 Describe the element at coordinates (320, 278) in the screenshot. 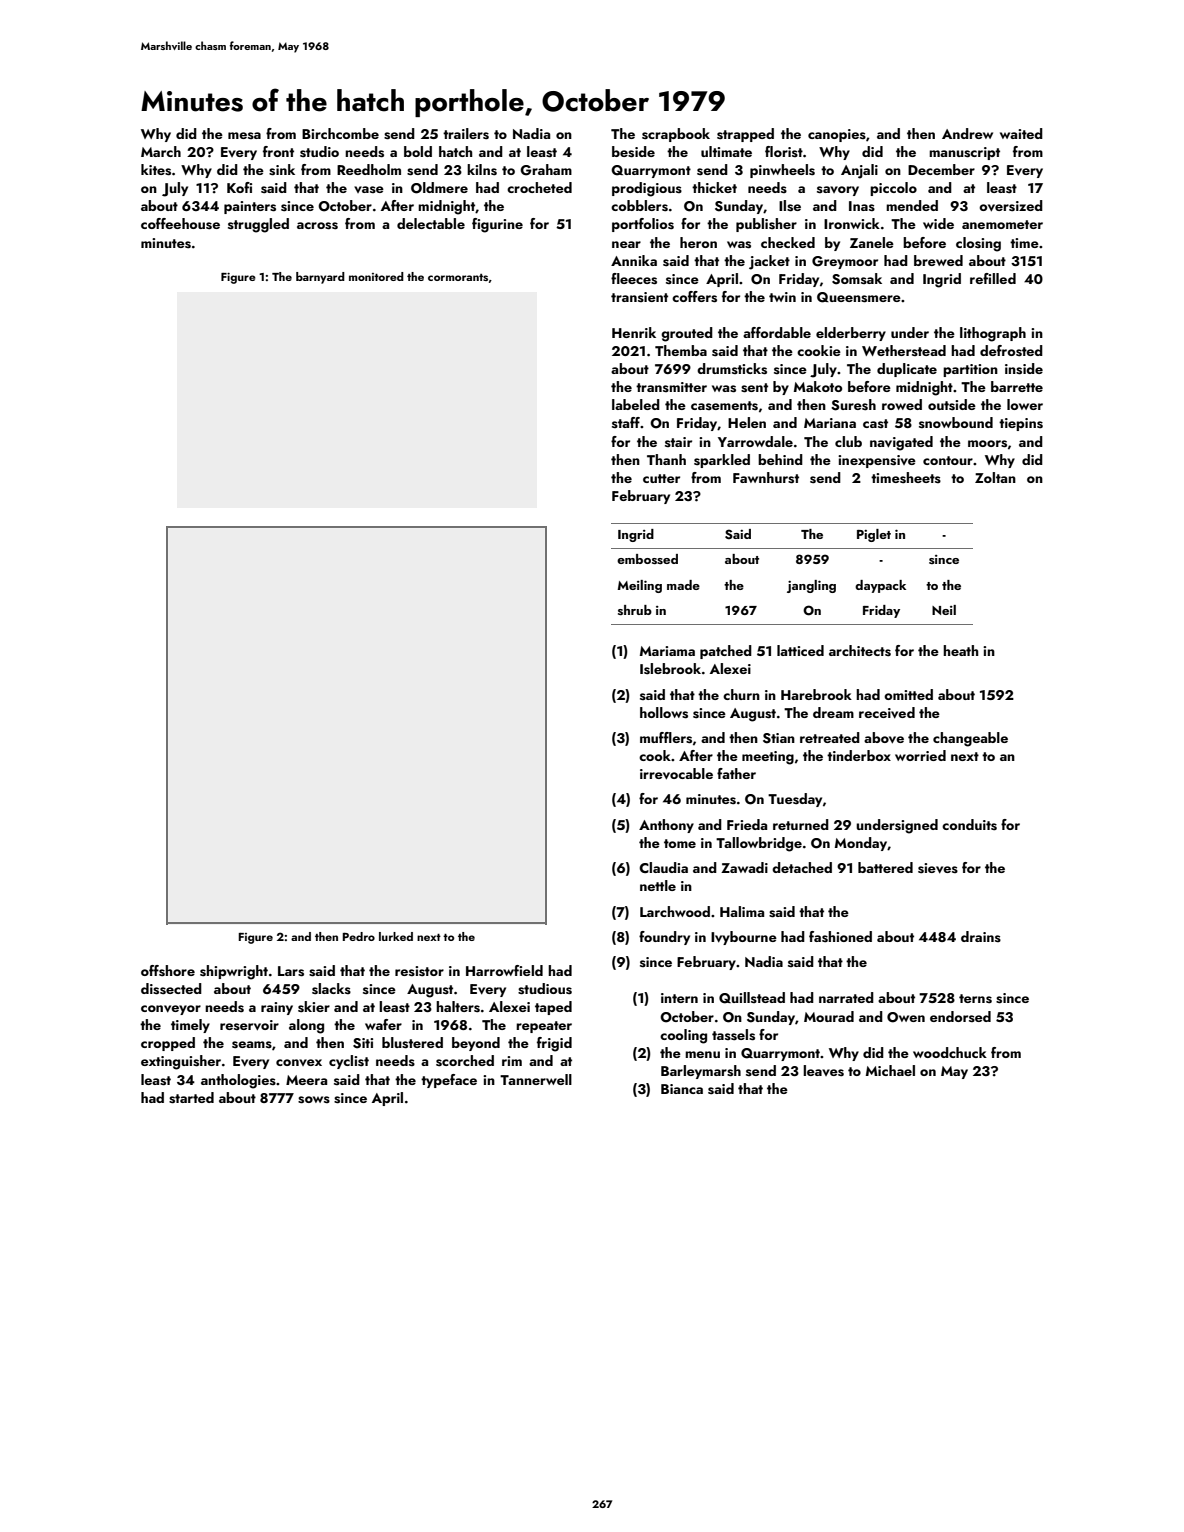

I see `barnyard` at that location.
